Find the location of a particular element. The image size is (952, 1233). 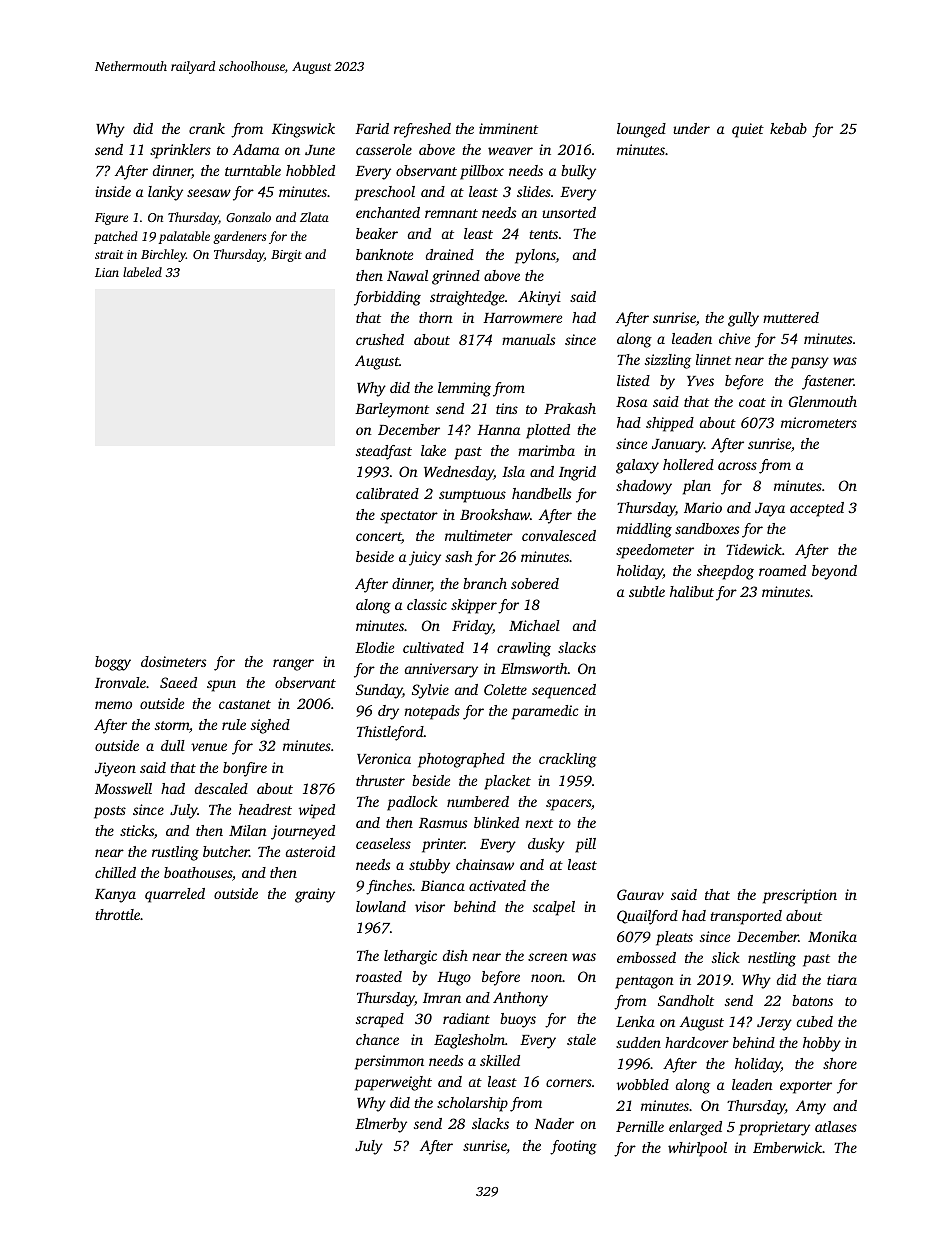

Akinyi is located at coordinates (539, 298).
